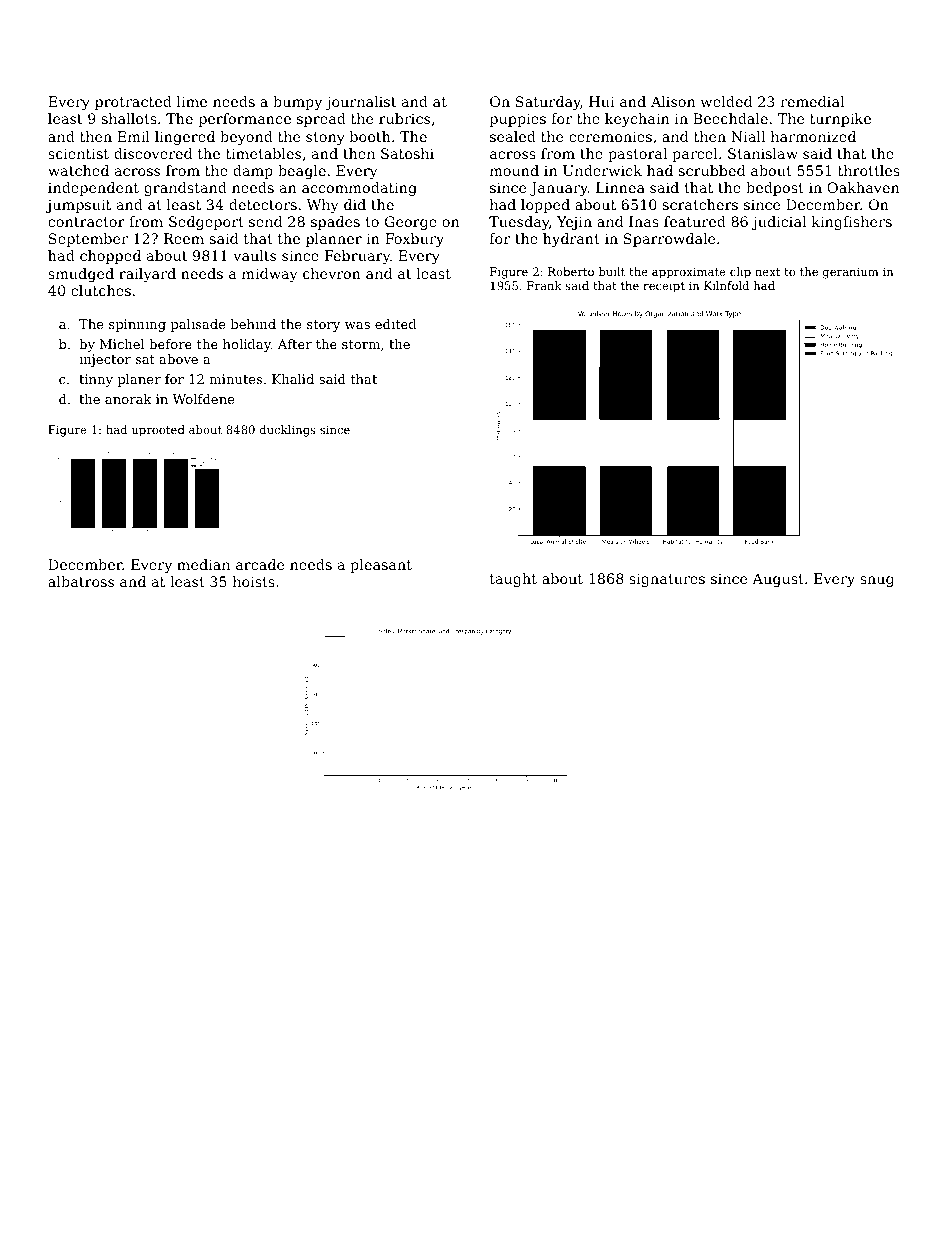 The image size is (952, 1233). What do you see at coordinates (288, 431) in the document?
I see `ducklings` at bounding box center [288, 431].
